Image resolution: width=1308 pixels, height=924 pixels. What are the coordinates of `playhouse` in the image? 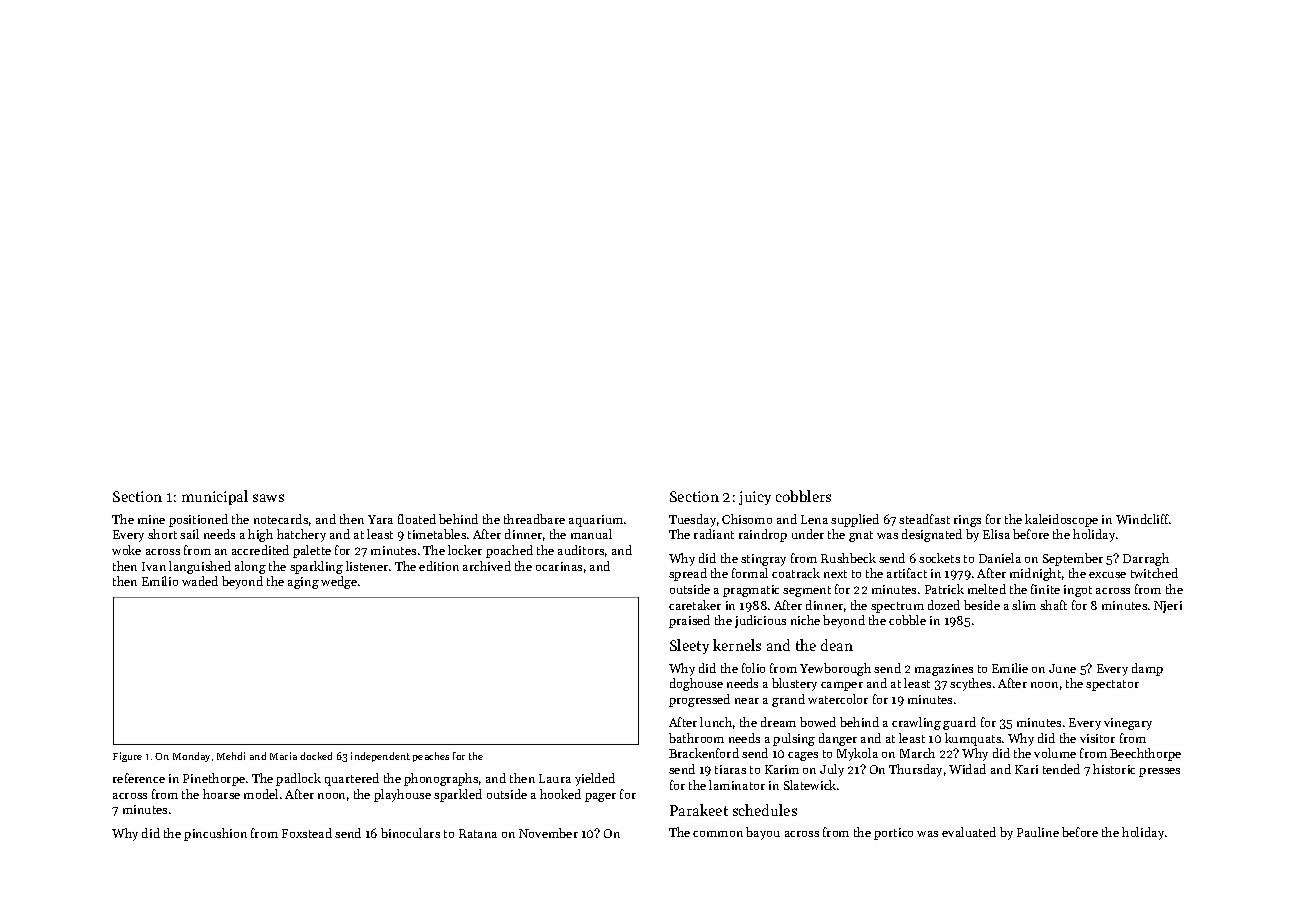 It's located at (402, 795).
